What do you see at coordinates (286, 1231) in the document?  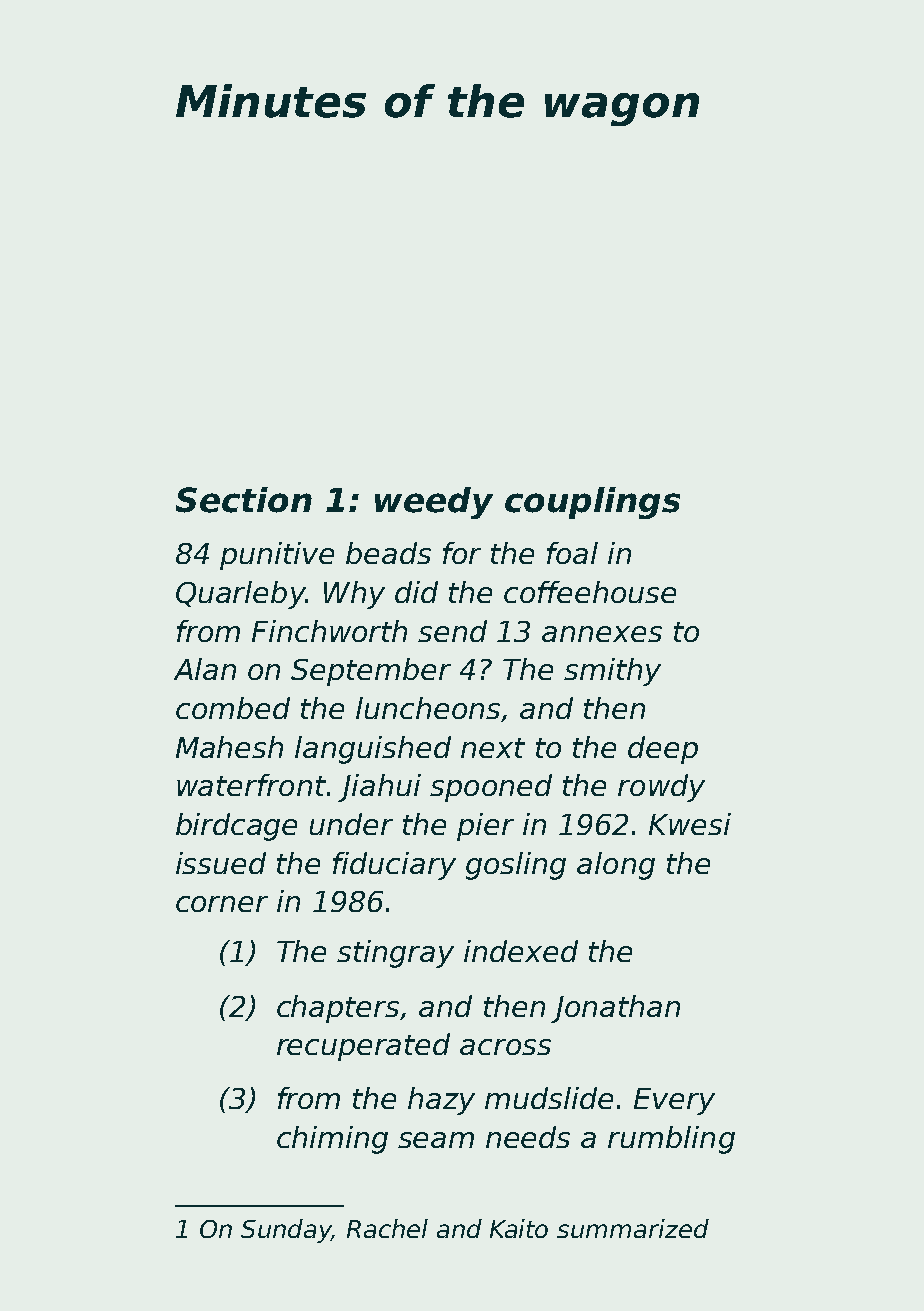 I see `Sunday` at bounding box center [286, 1231].
